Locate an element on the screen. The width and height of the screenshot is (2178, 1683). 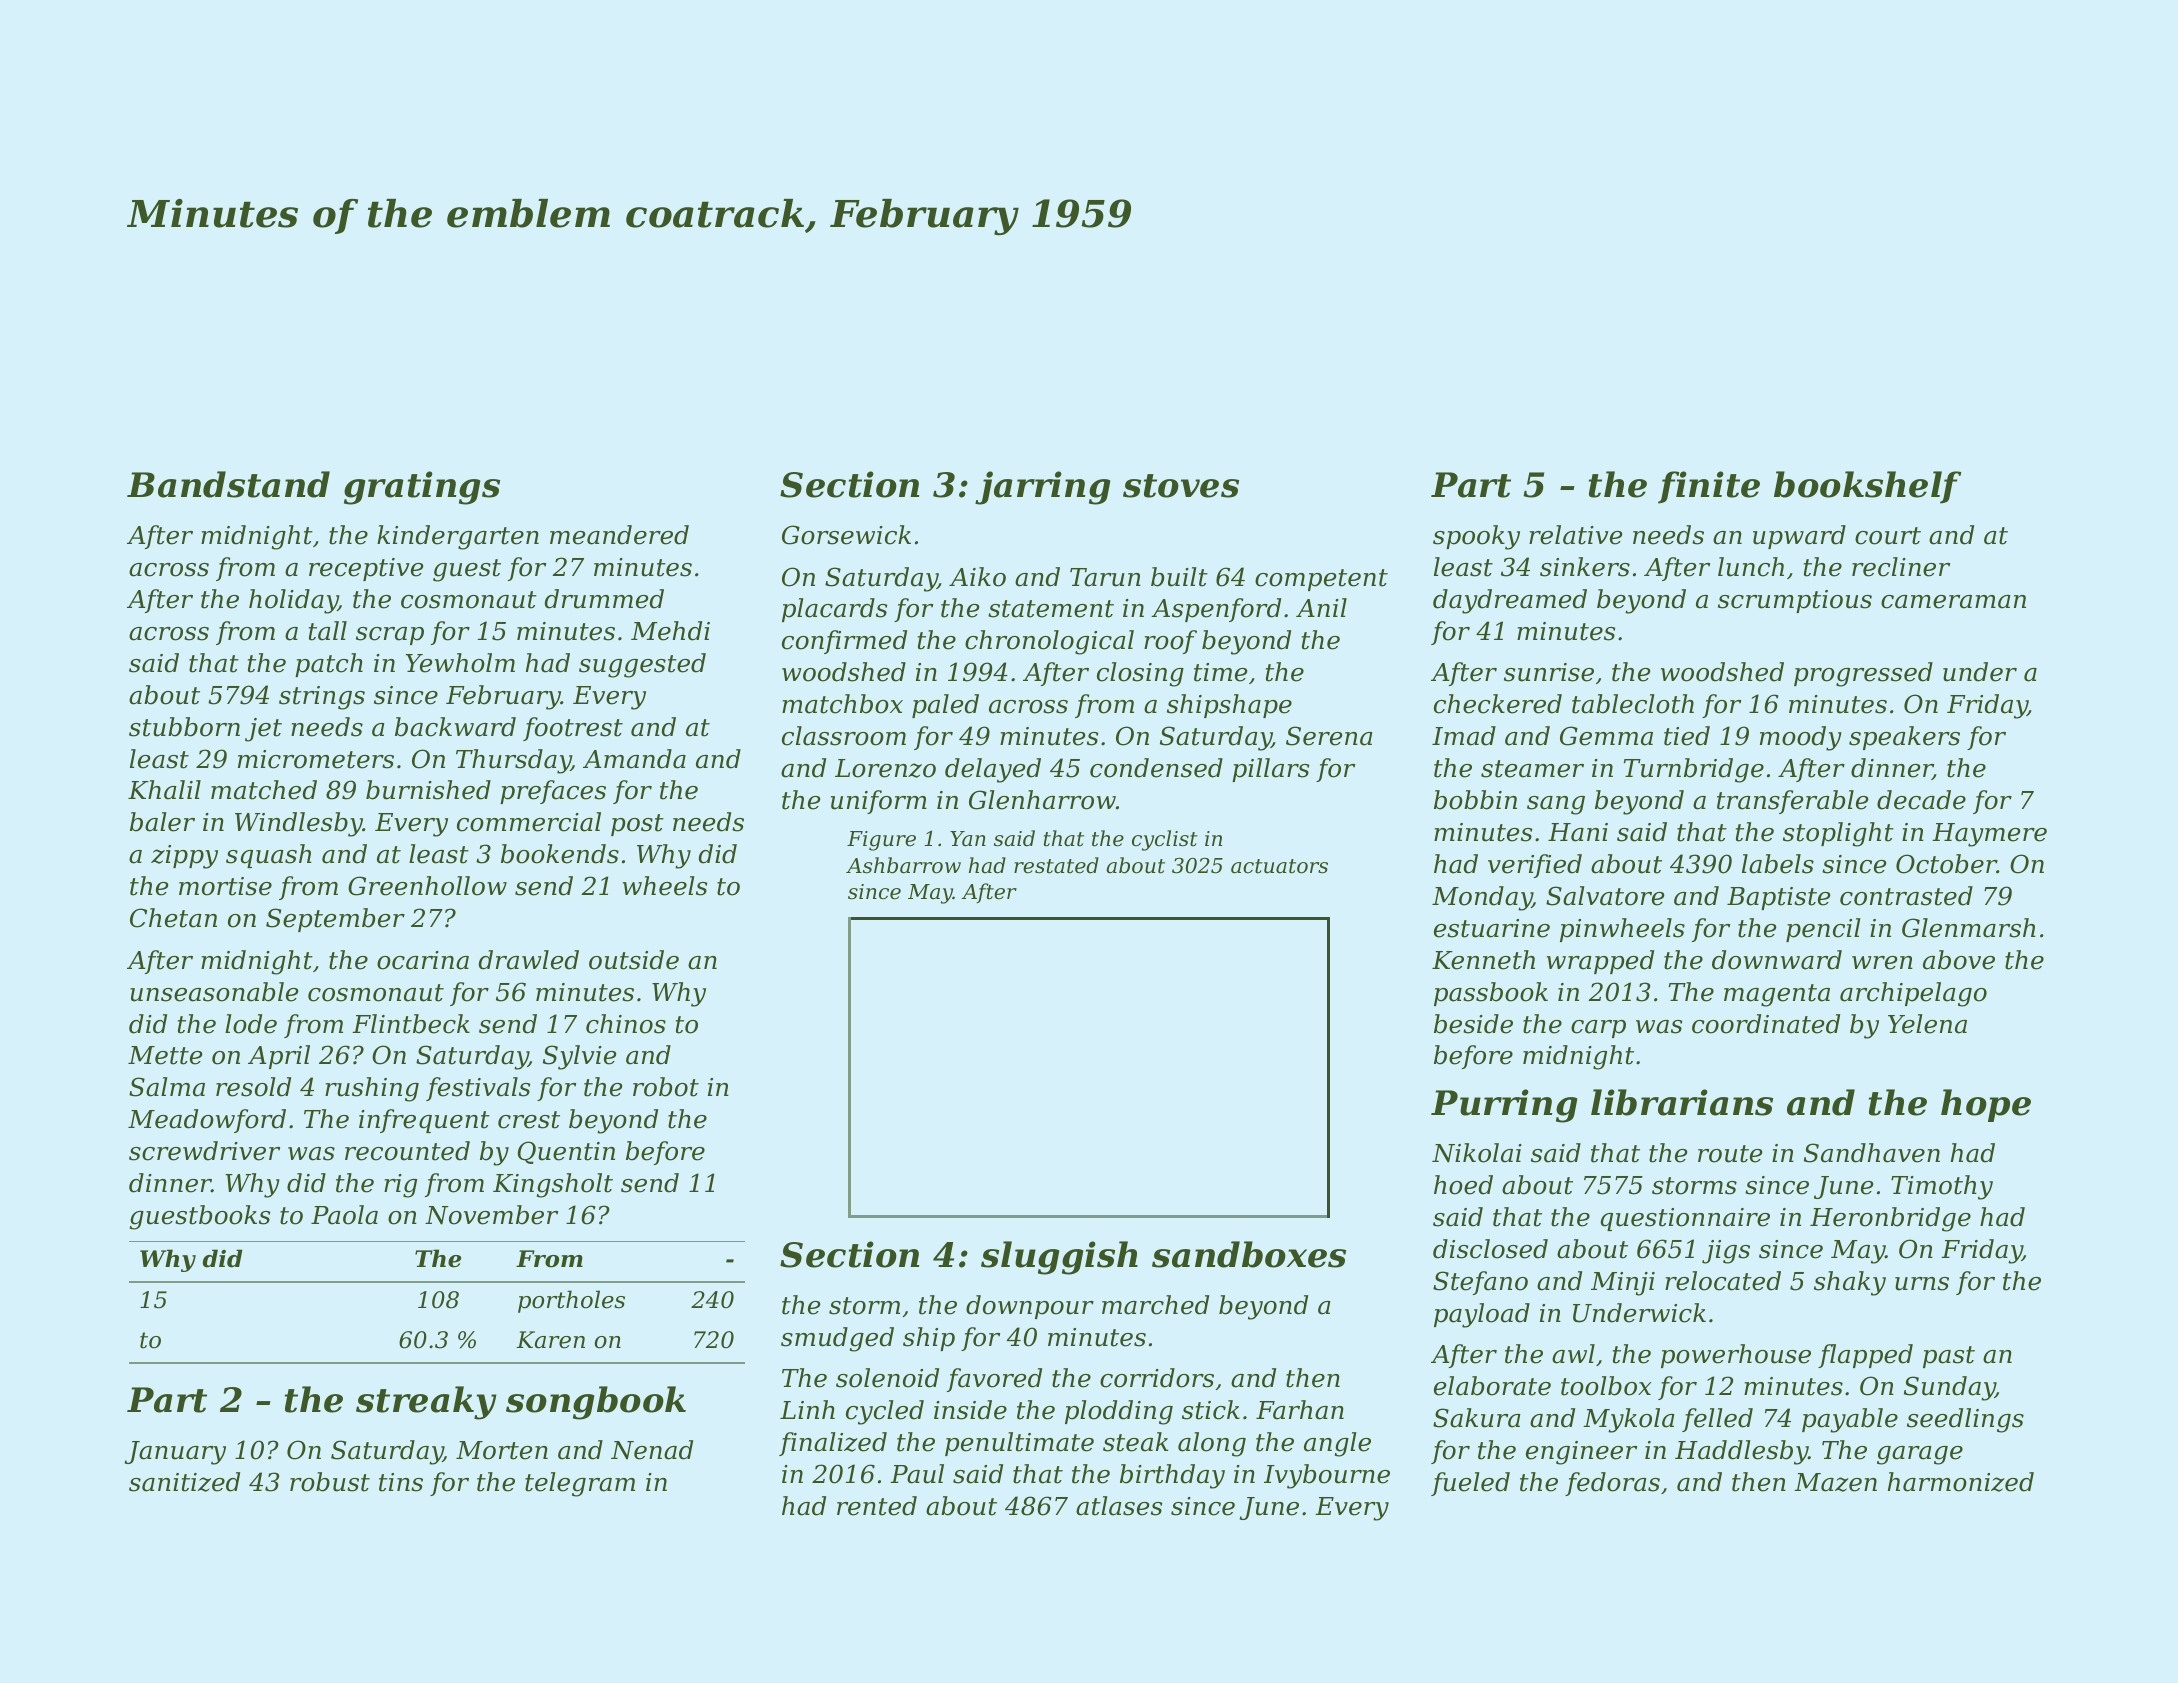
coordinated is located at coordinates (1766, 1024).
